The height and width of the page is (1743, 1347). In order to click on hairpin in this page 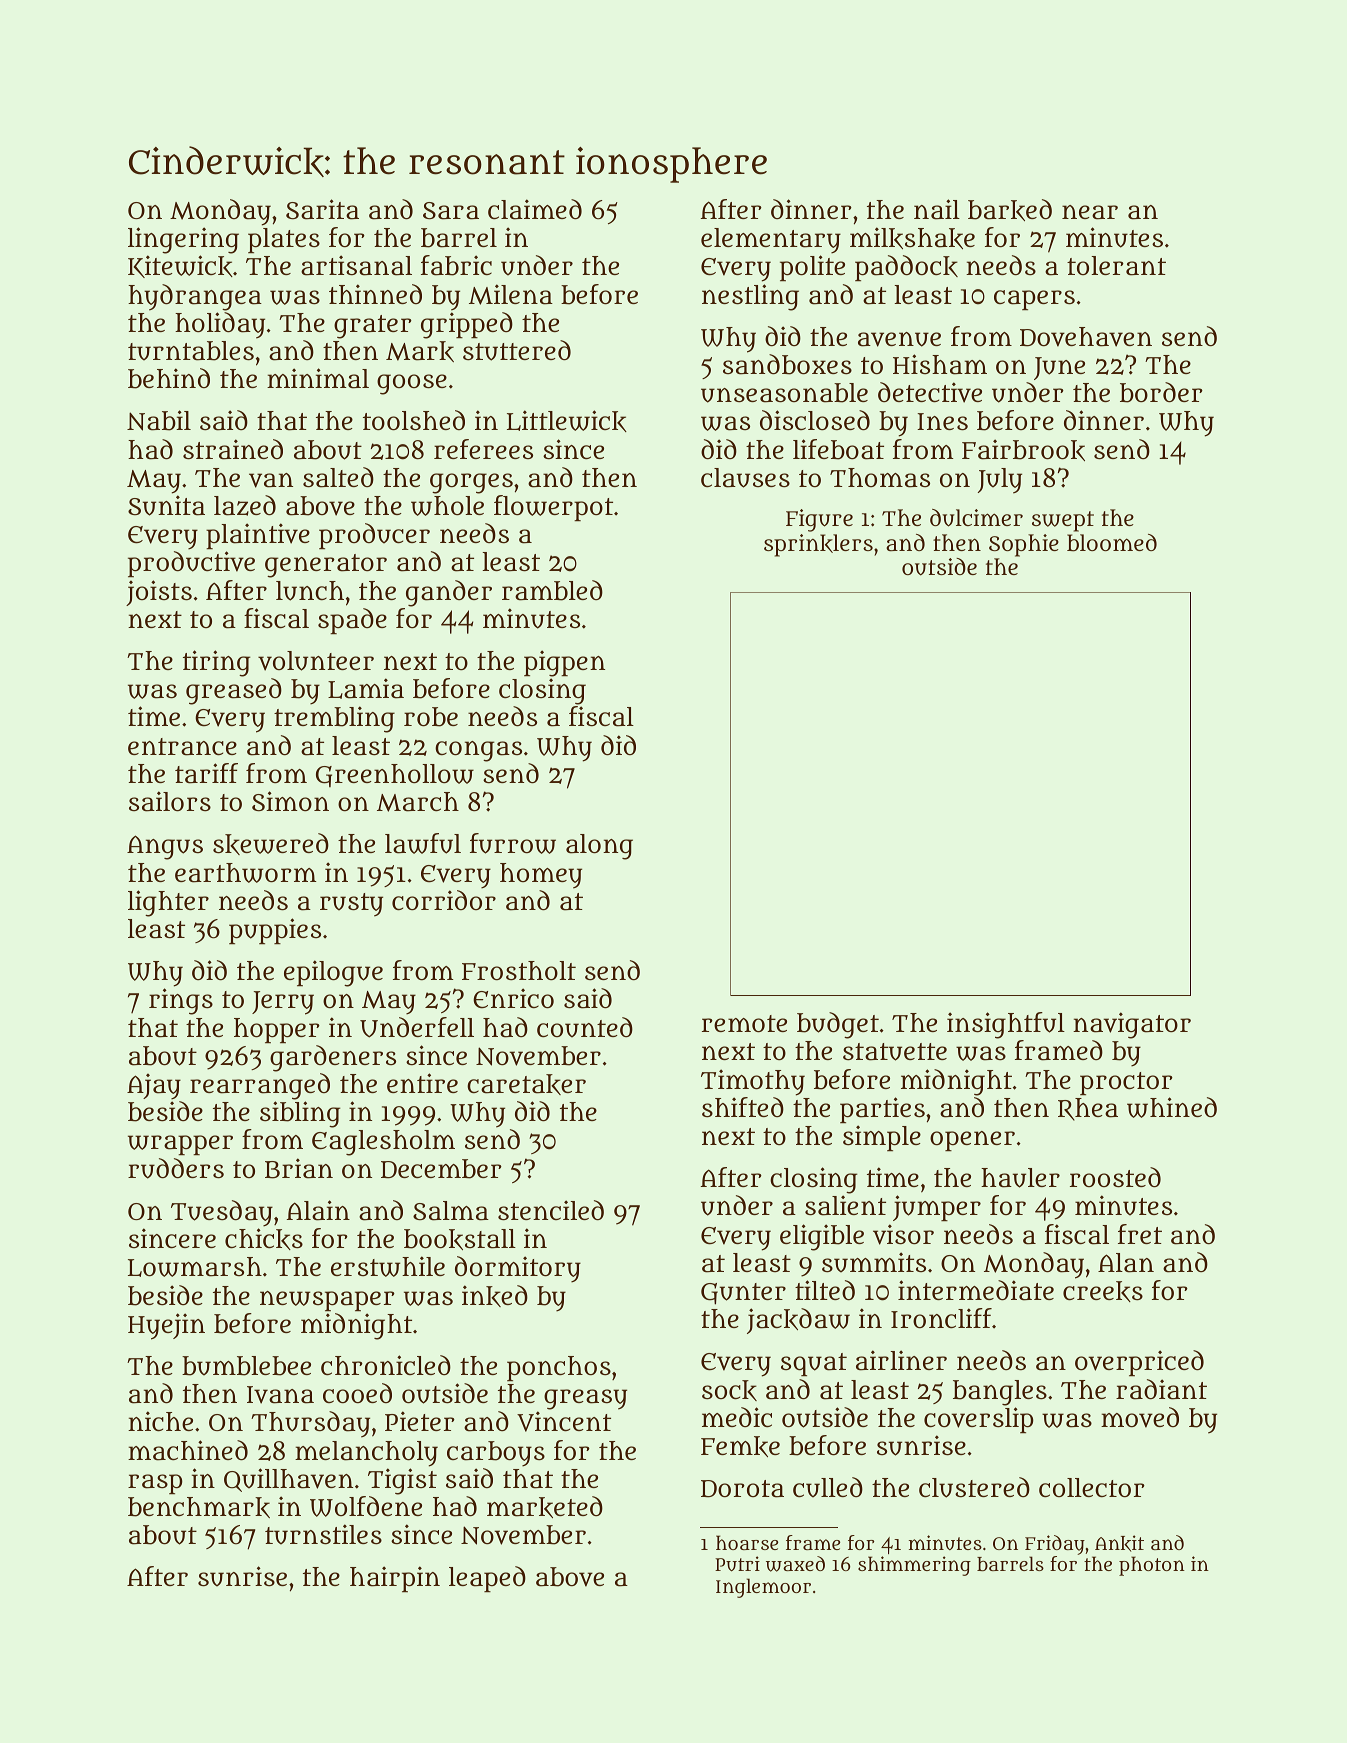, I will do `click(395, 1579)`.
